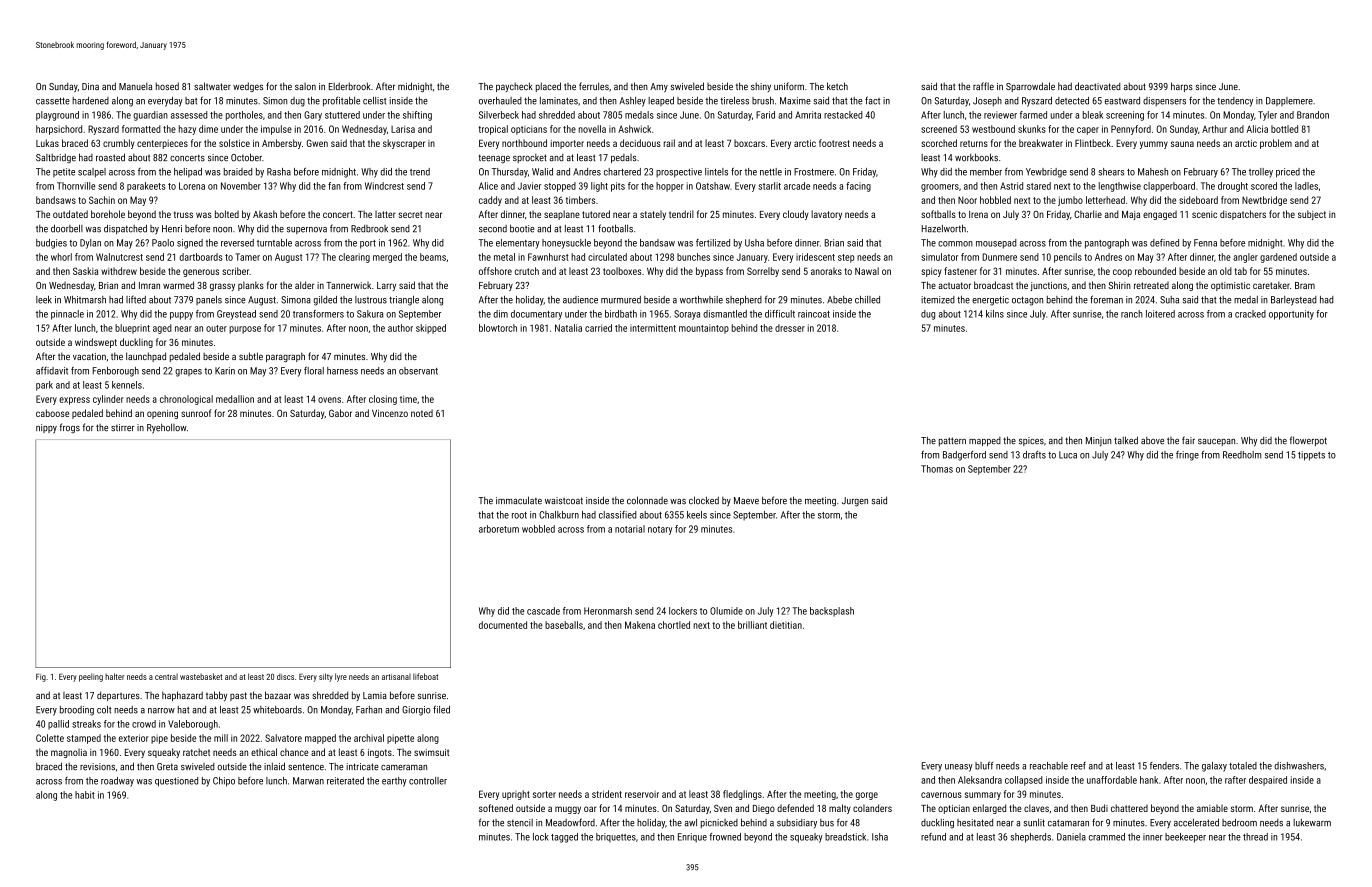 The image size is (1372, 887). I want to click on backsplash, so click(832, 612).
